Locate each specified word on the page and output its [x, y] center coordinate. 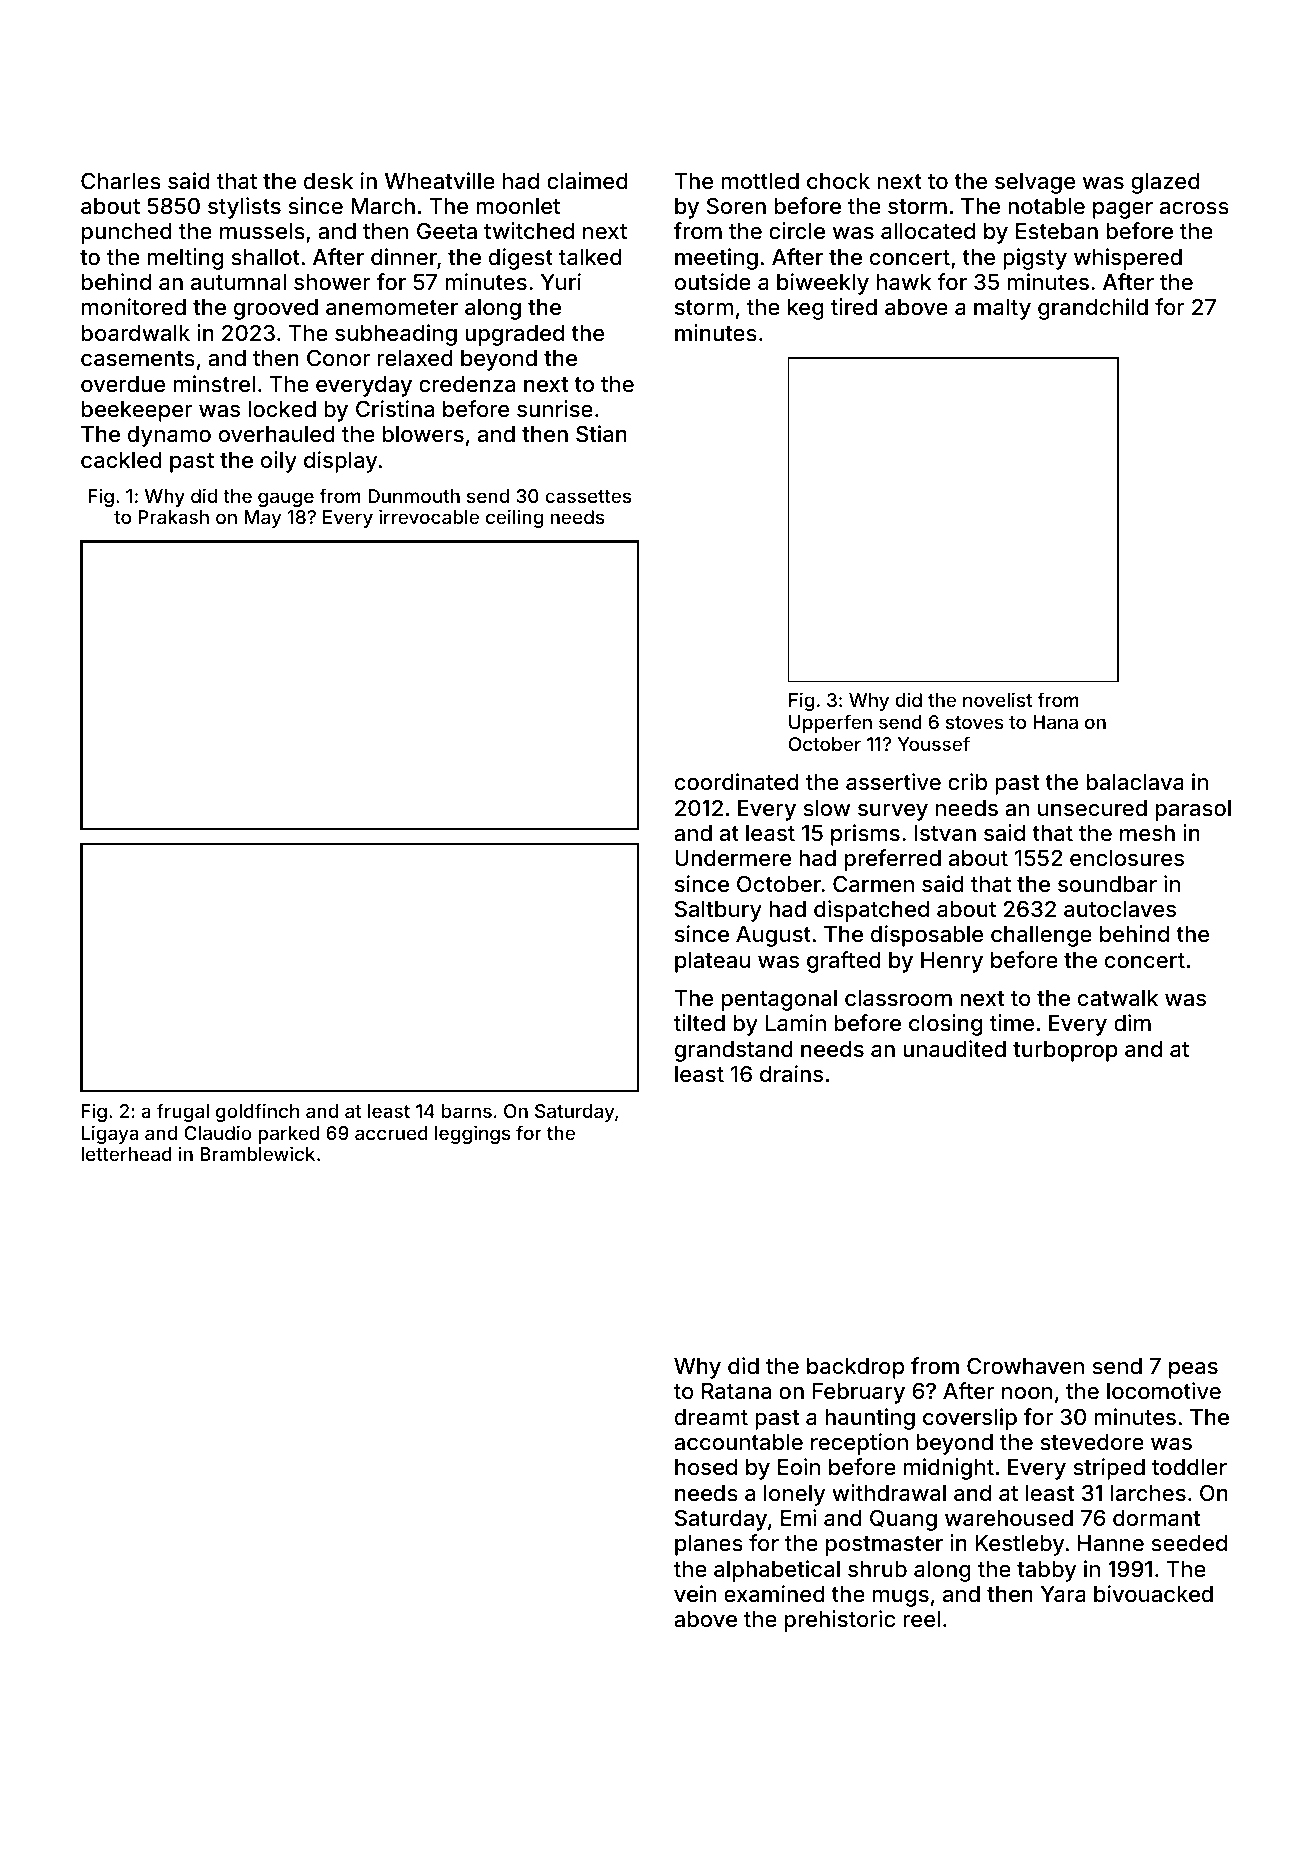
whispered [1128, 259]
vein [695, 1593]
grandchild [1093, 309]
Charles [121, 181]
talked [590, 257]
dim [1132, 1022]
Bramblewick [257, 1153]
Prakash [173, 517]
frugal [183, 1112]
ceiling [514, 518]
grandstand [734, 1051]
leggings [473, 1134]
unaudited [954, 1049]
